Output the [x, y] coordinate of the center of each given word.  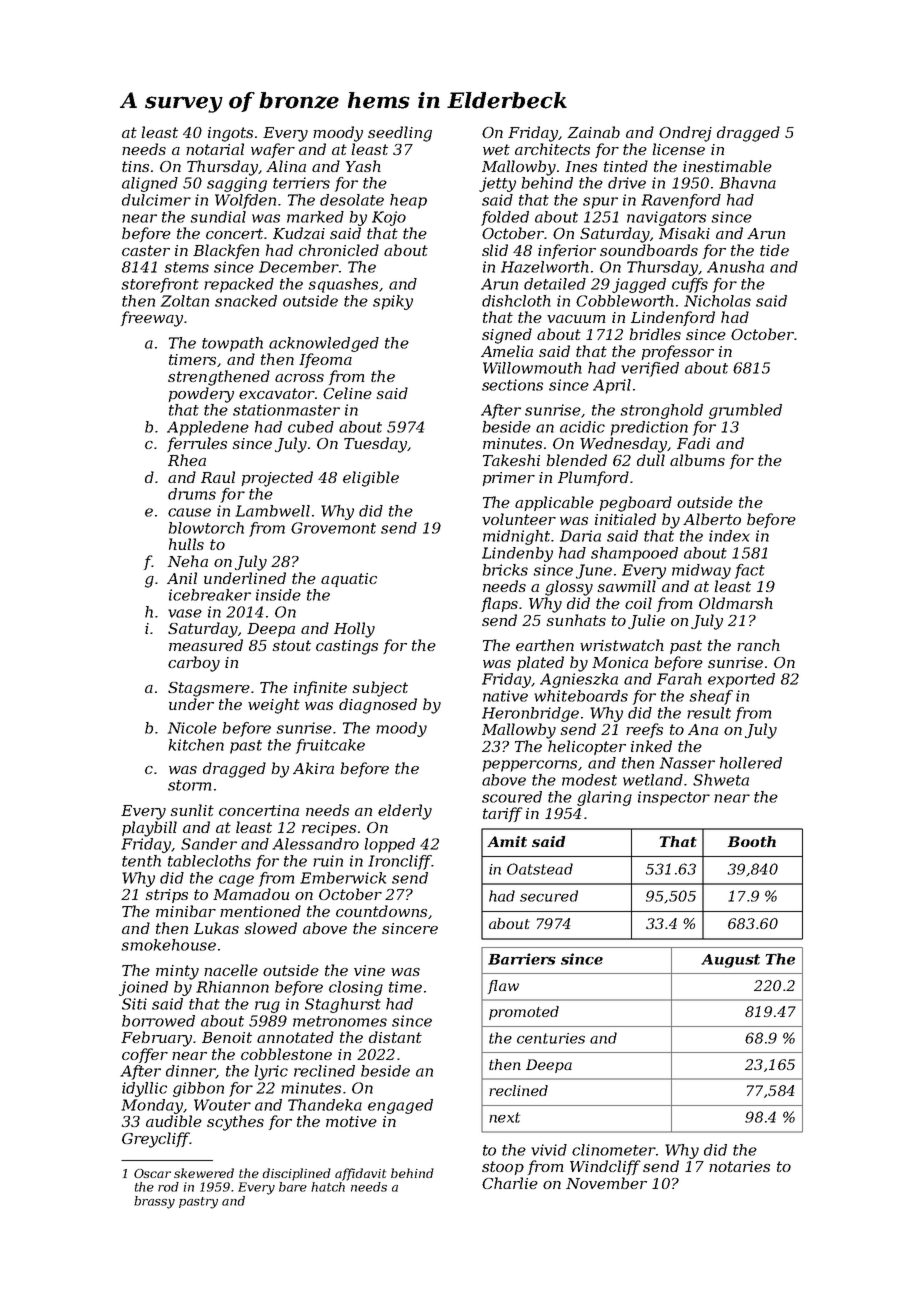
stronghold [661, 411]
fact [750, 571]
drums [192, 494]
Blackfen [226, 251]
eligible [371, 479]
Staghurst [343, 1005]
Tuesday [375, 445]
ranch [758, 645]
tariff [503, 814]
